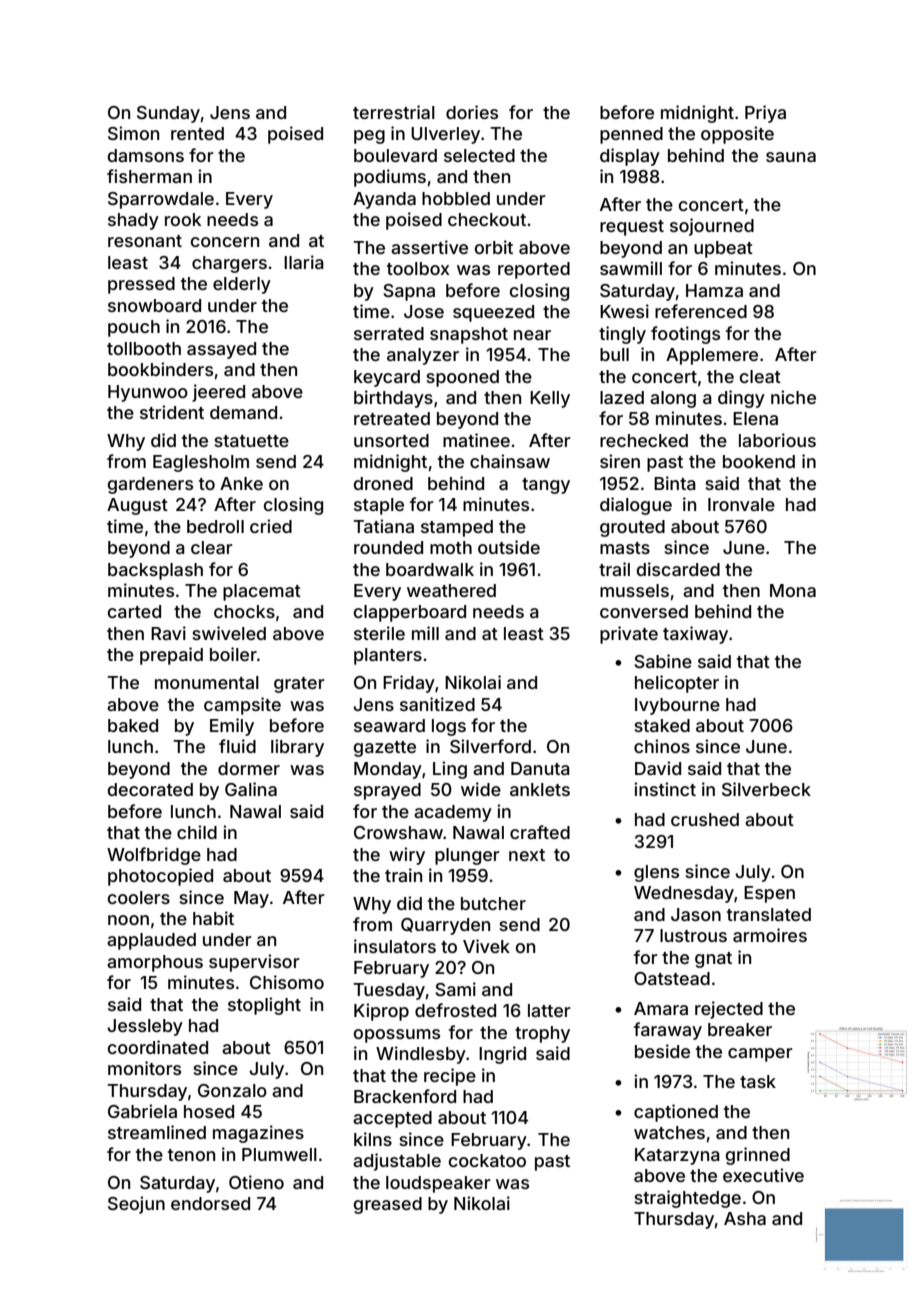  I want to click on gardeners, so click(150, 485).
